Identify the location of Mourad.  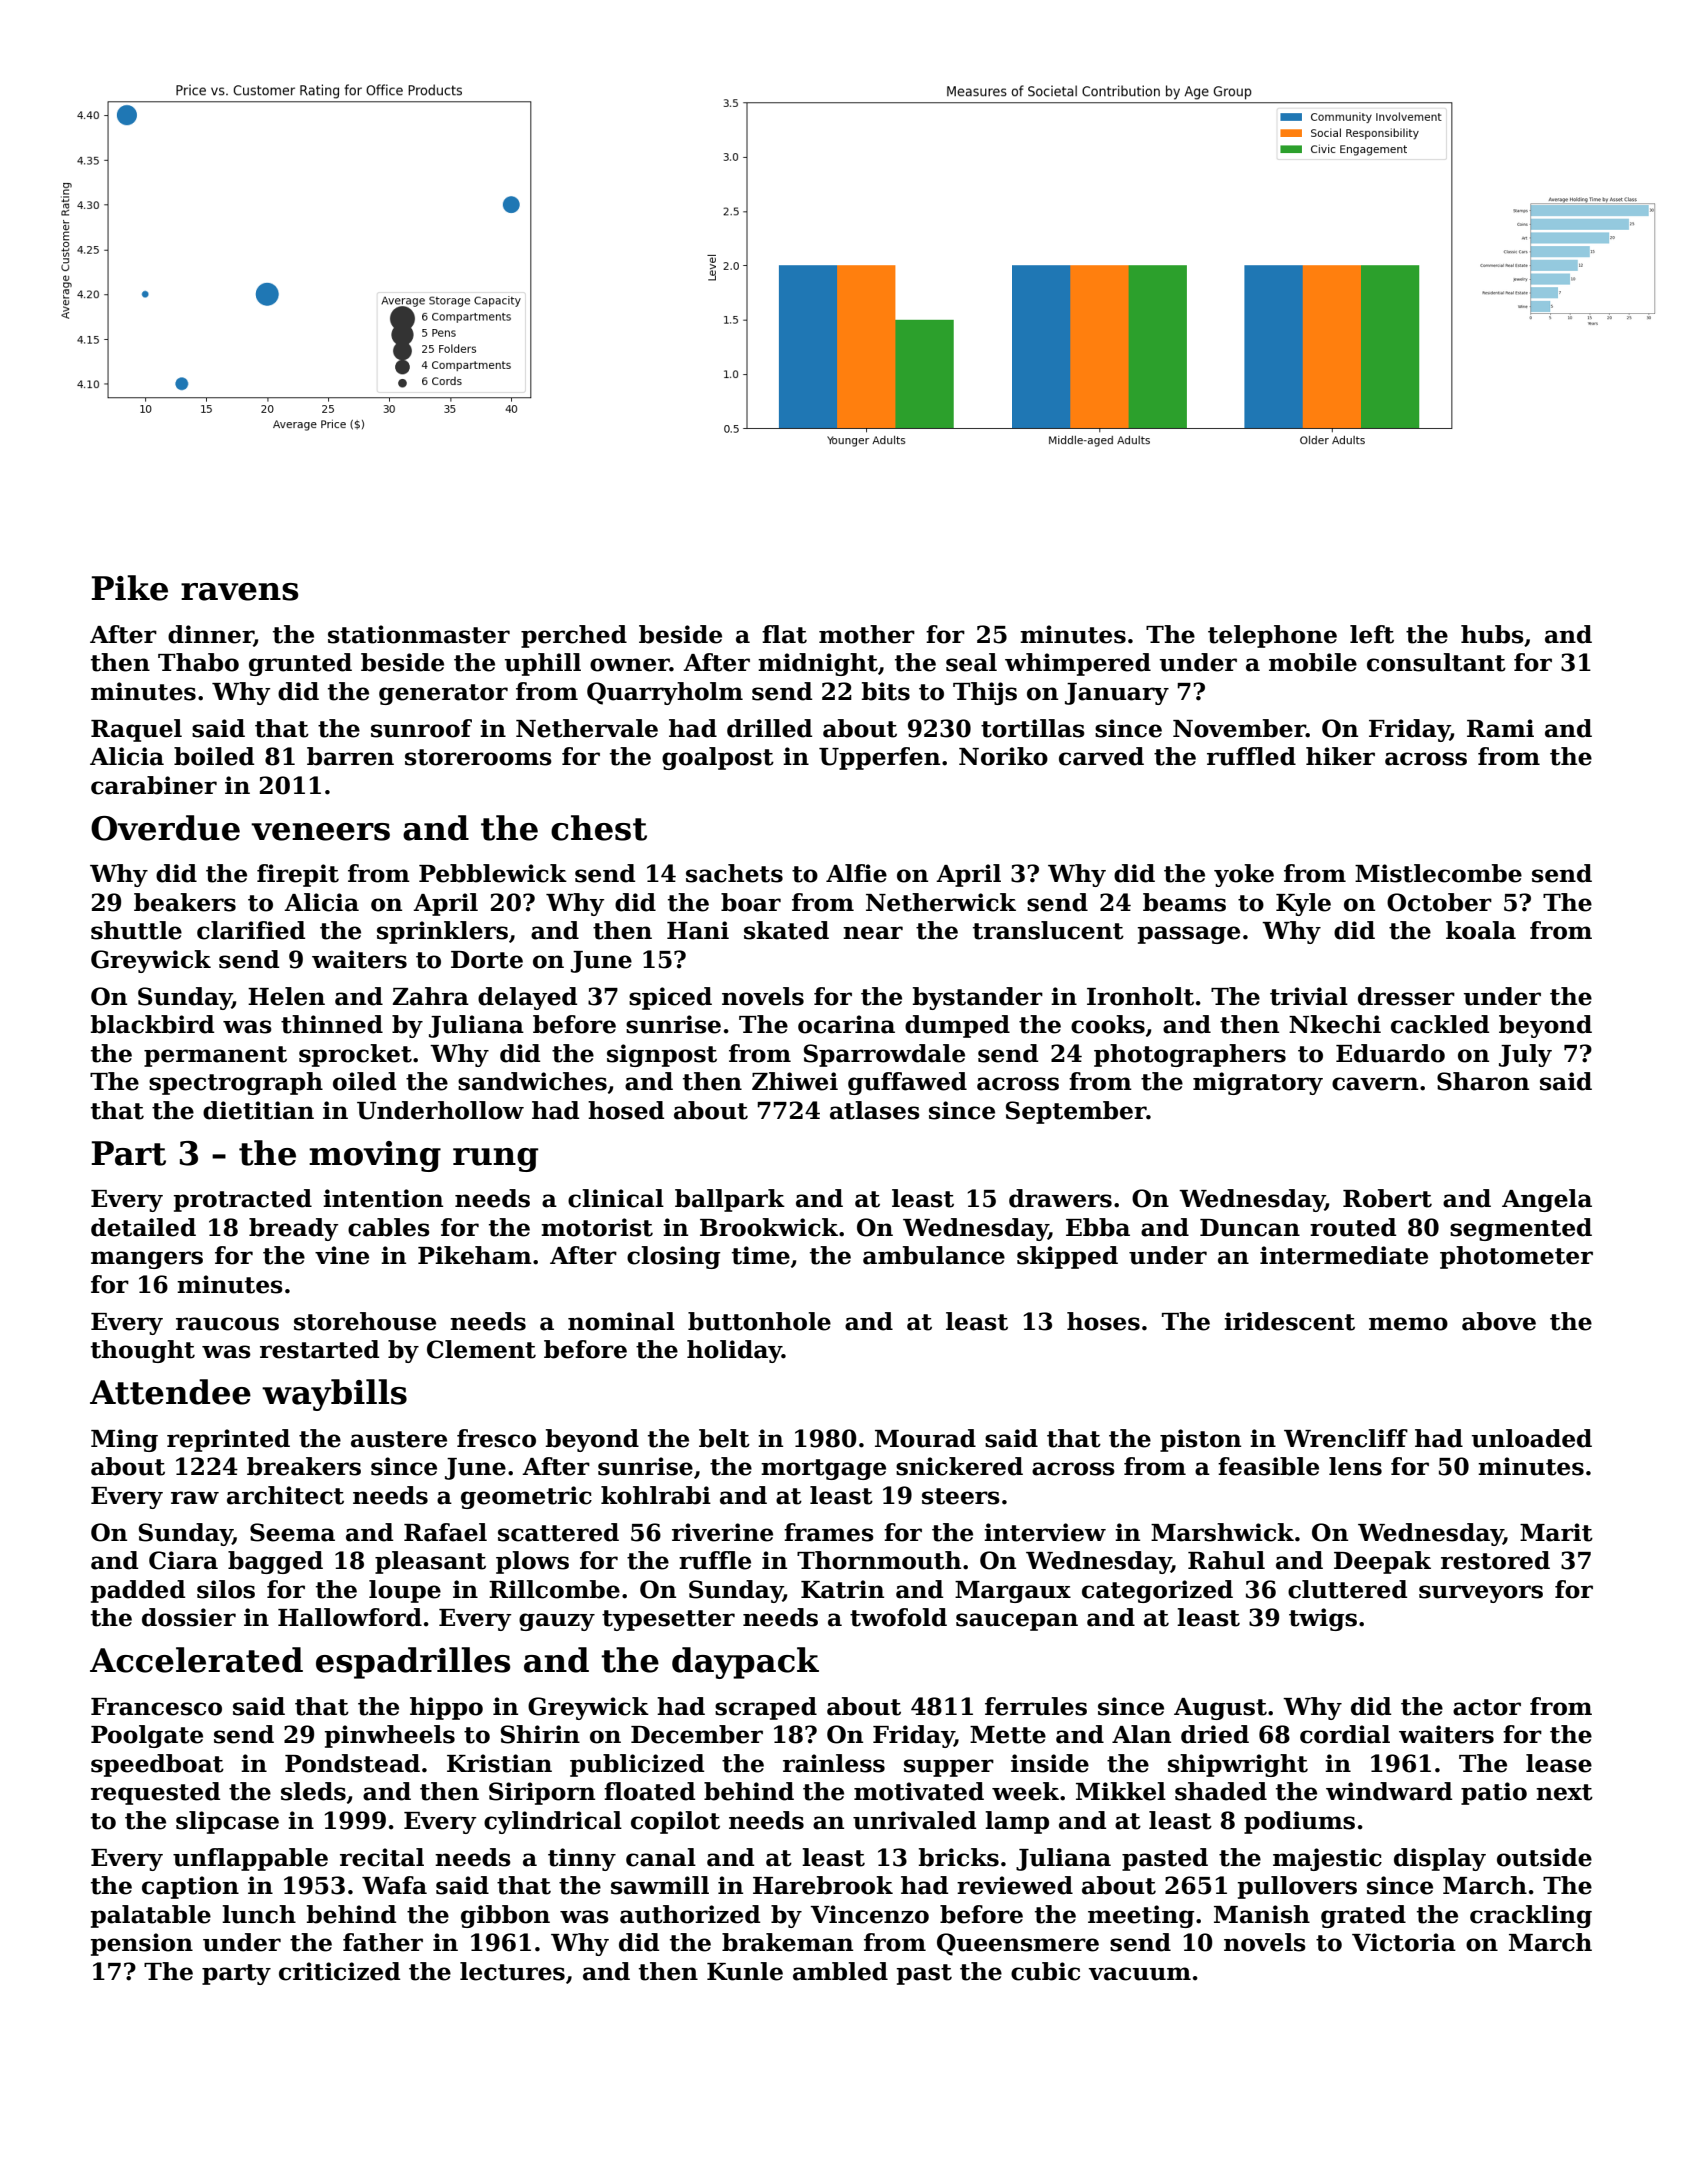
(925, 1438).
